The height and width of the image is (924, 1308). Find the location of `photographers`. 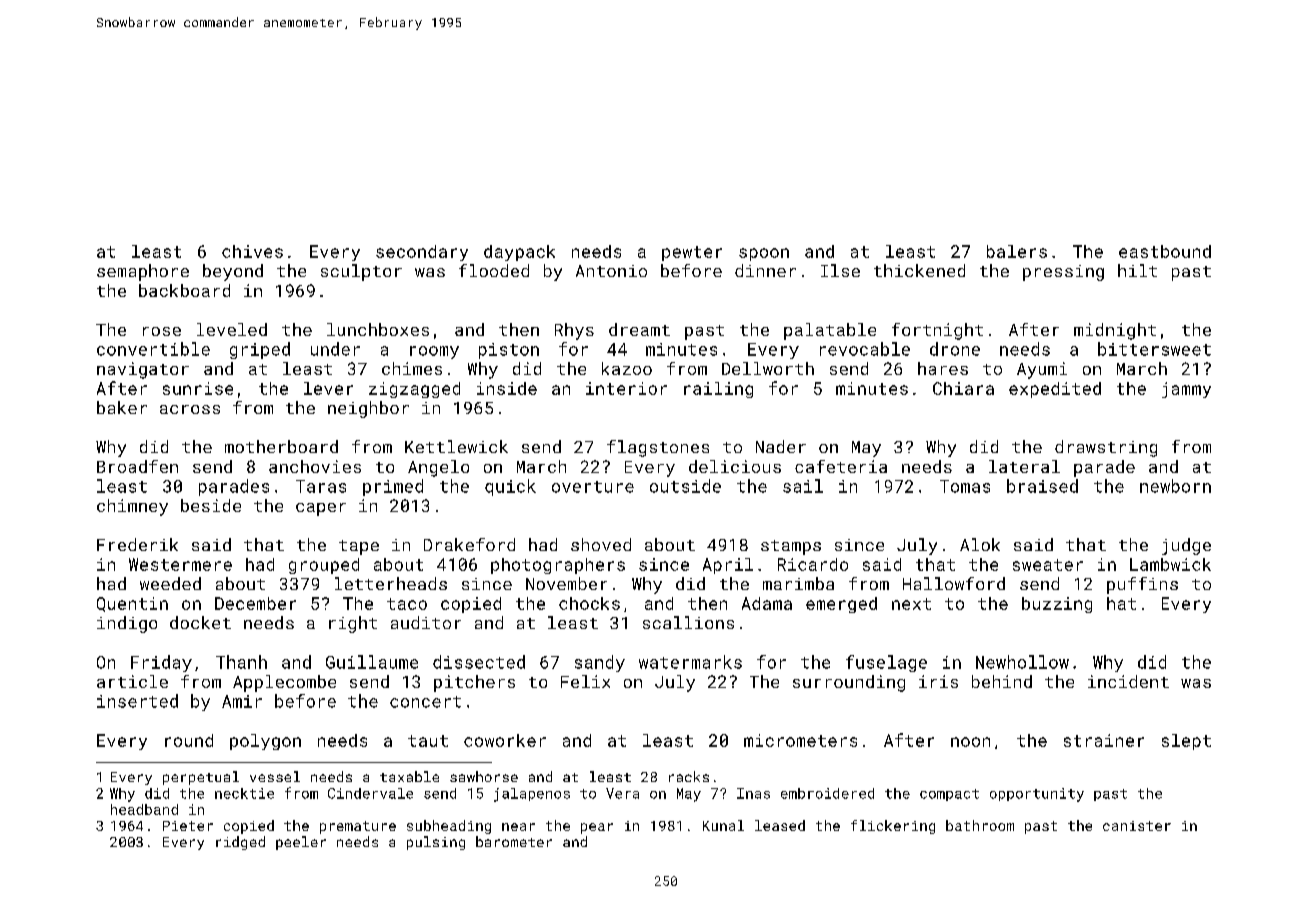

photographers is located at coordinates (558, 566).
